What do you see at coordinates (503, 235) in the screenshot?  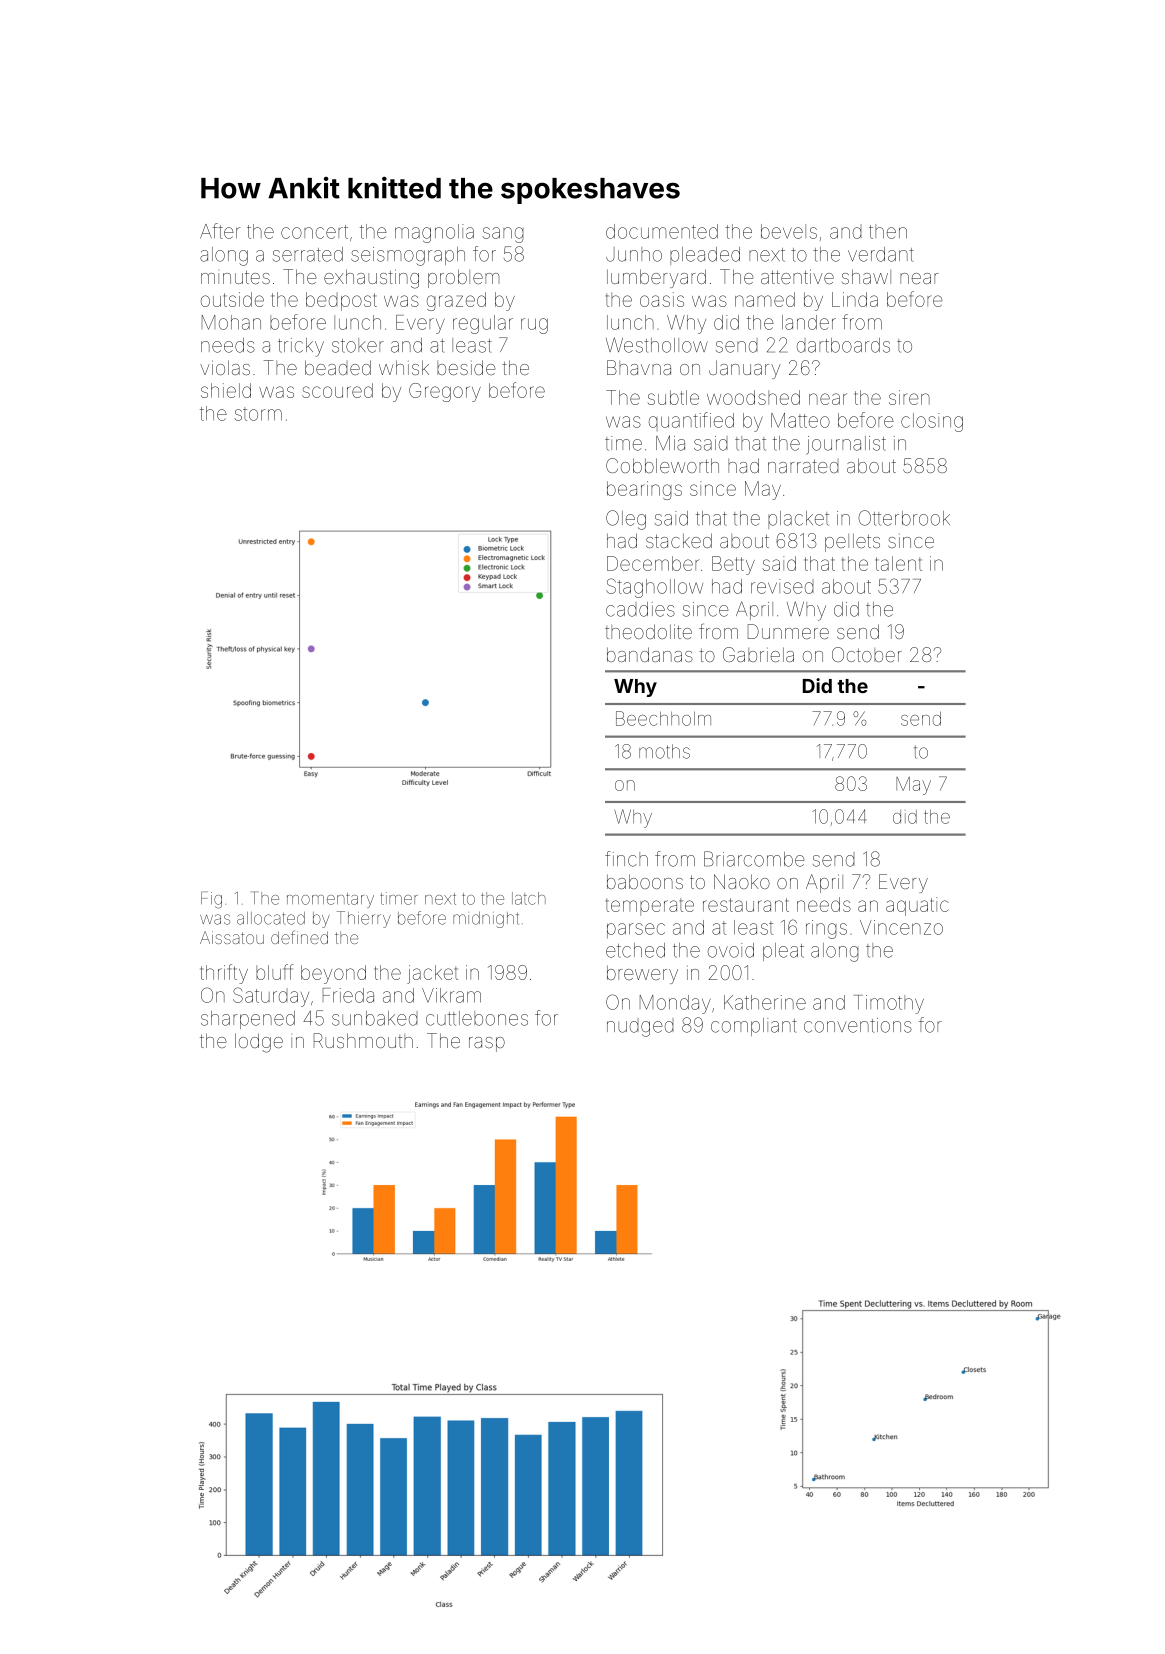 I see `sang` at bounding box center [503, 235].
